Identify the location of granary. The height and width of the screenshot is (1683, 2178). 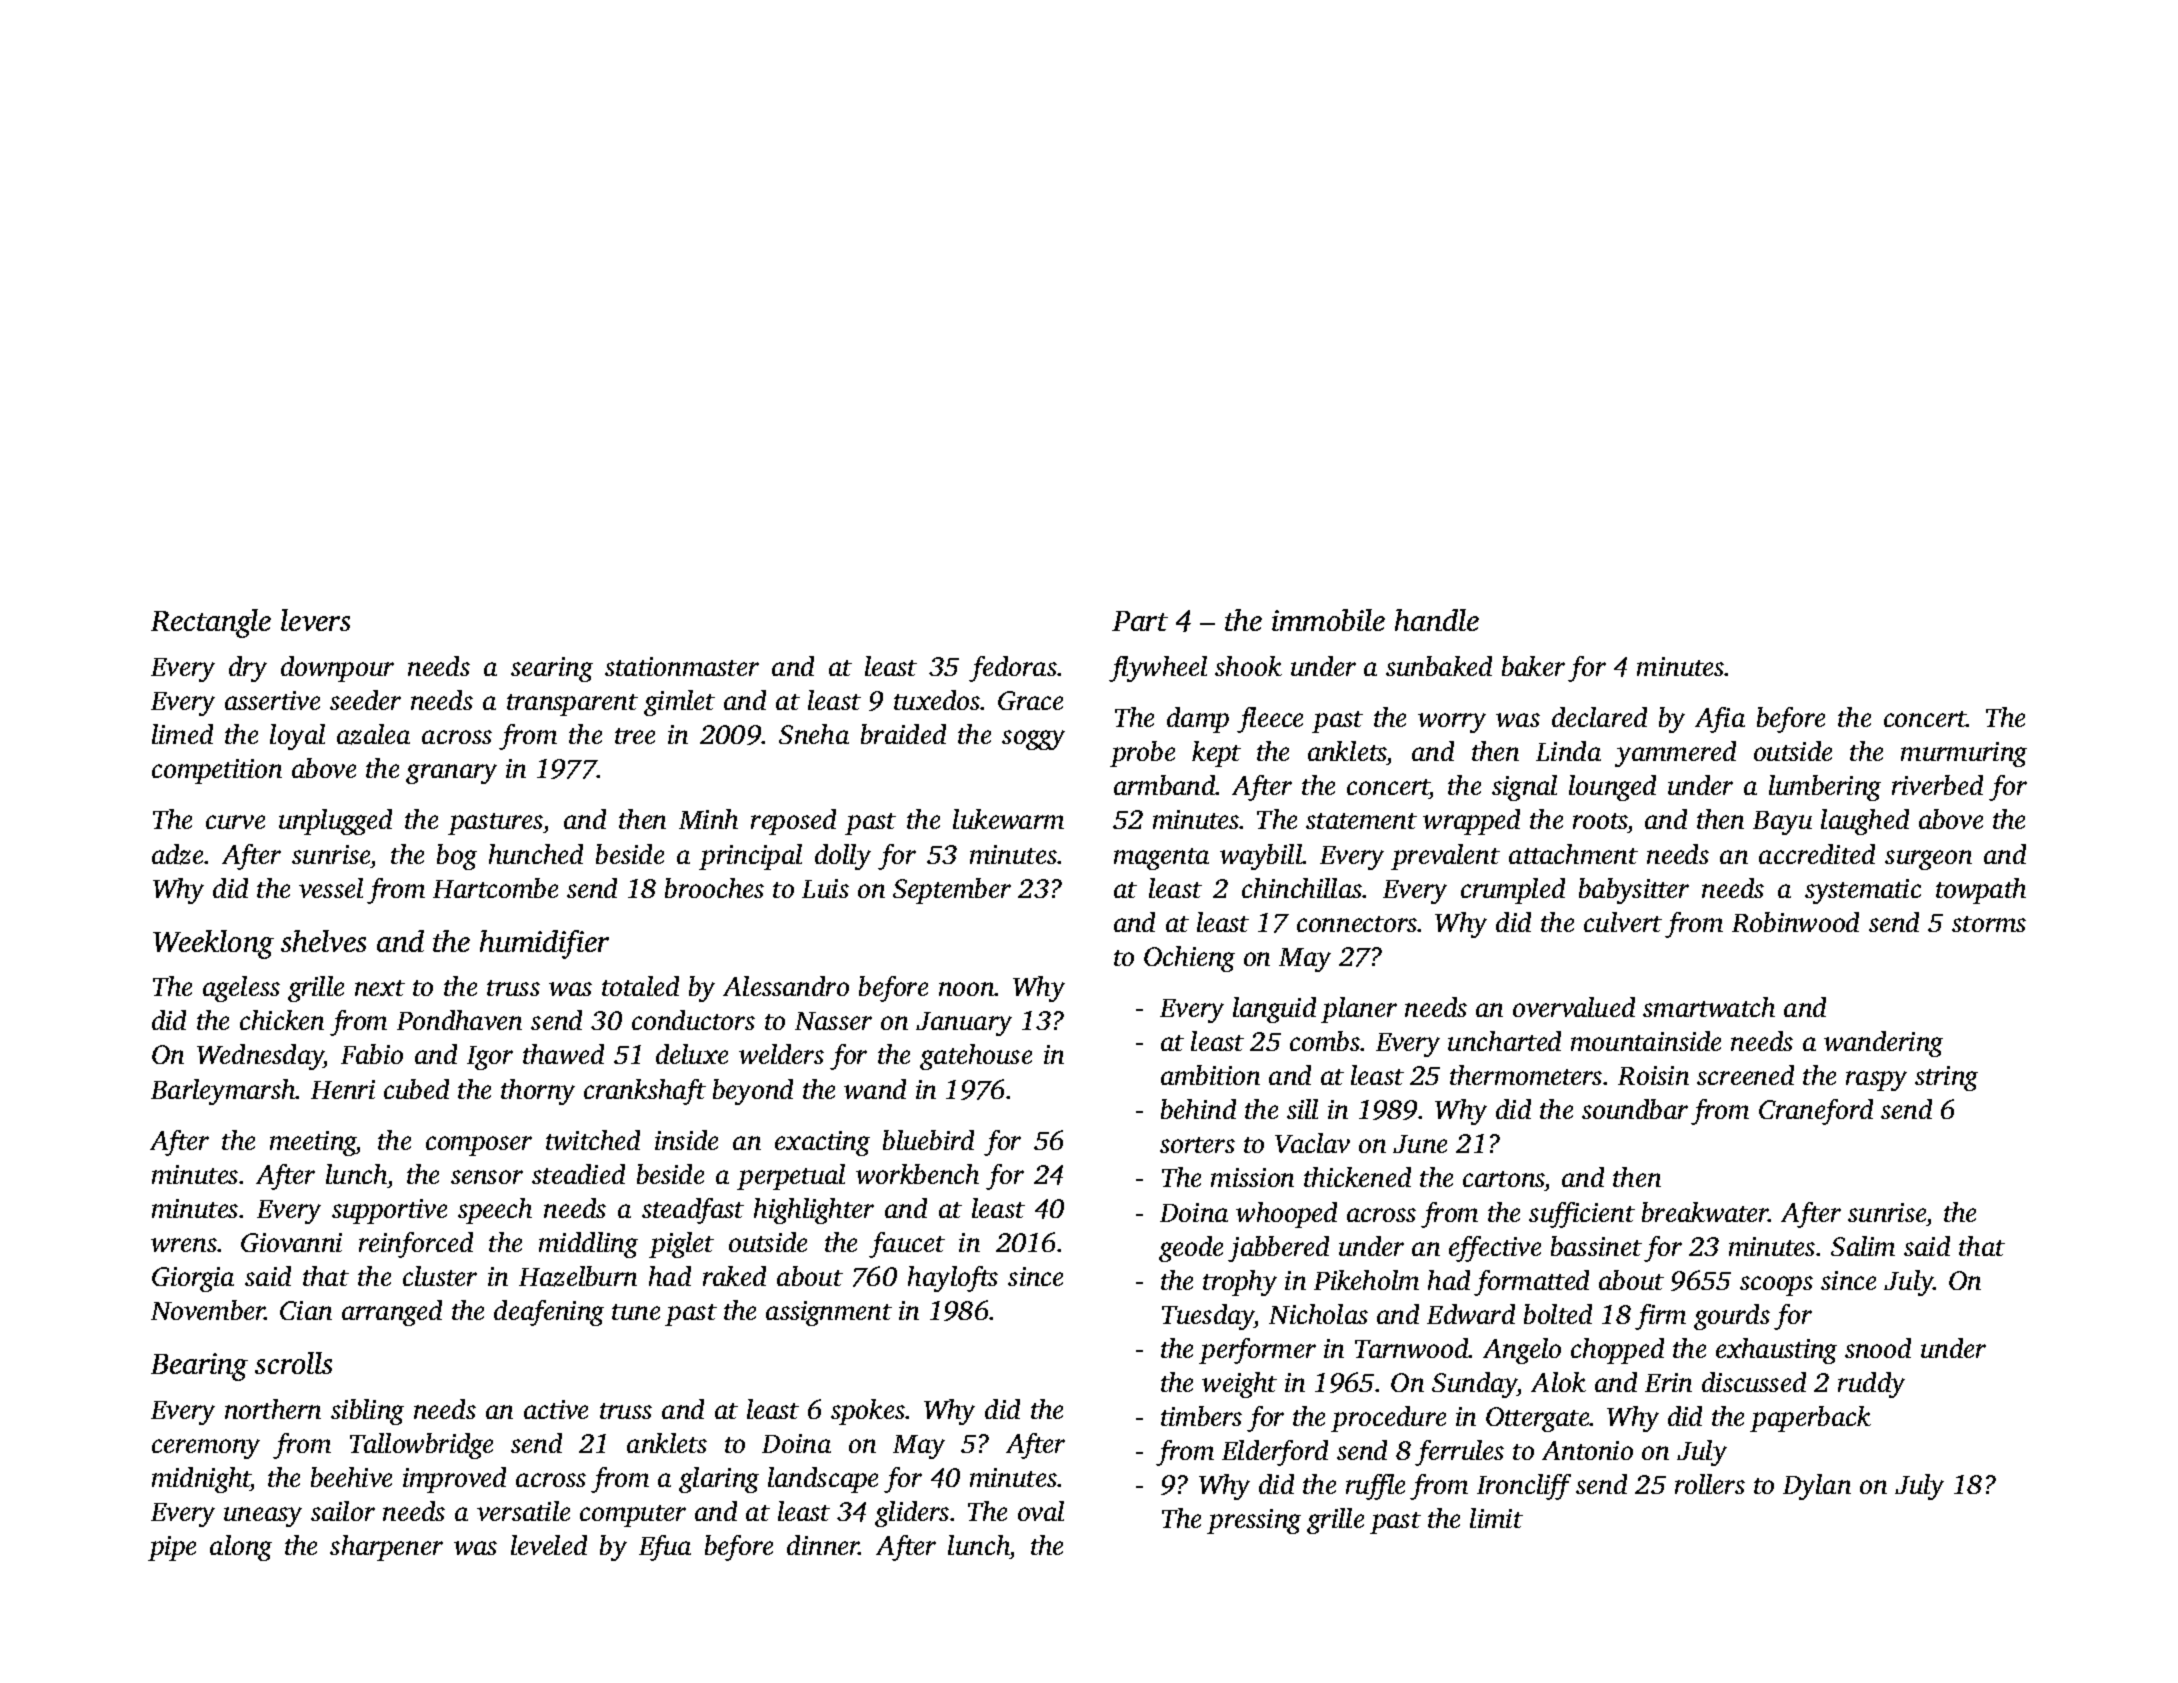
(451, 774).
